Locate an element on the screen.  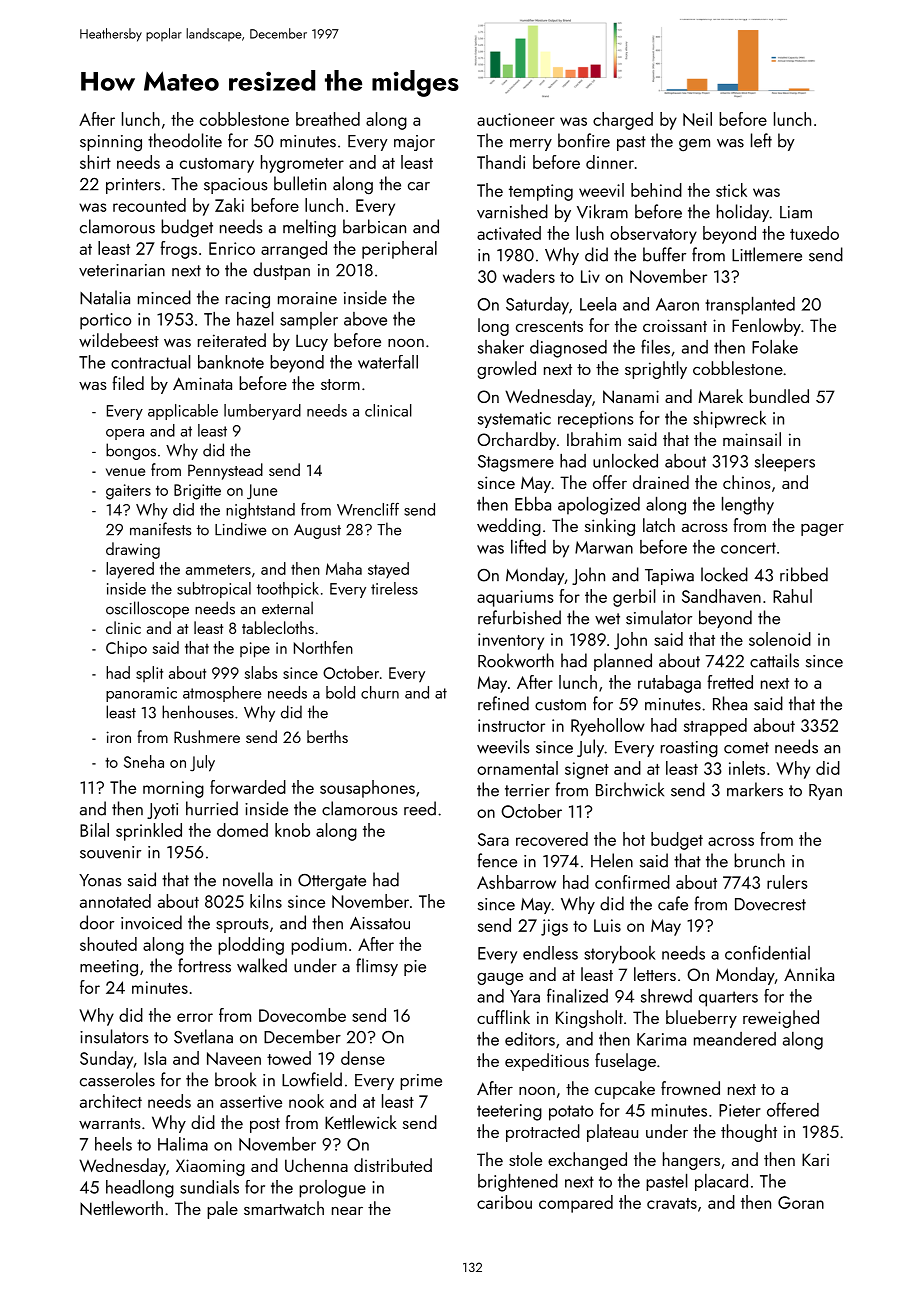
churn is located at coordinates (380, 692).
